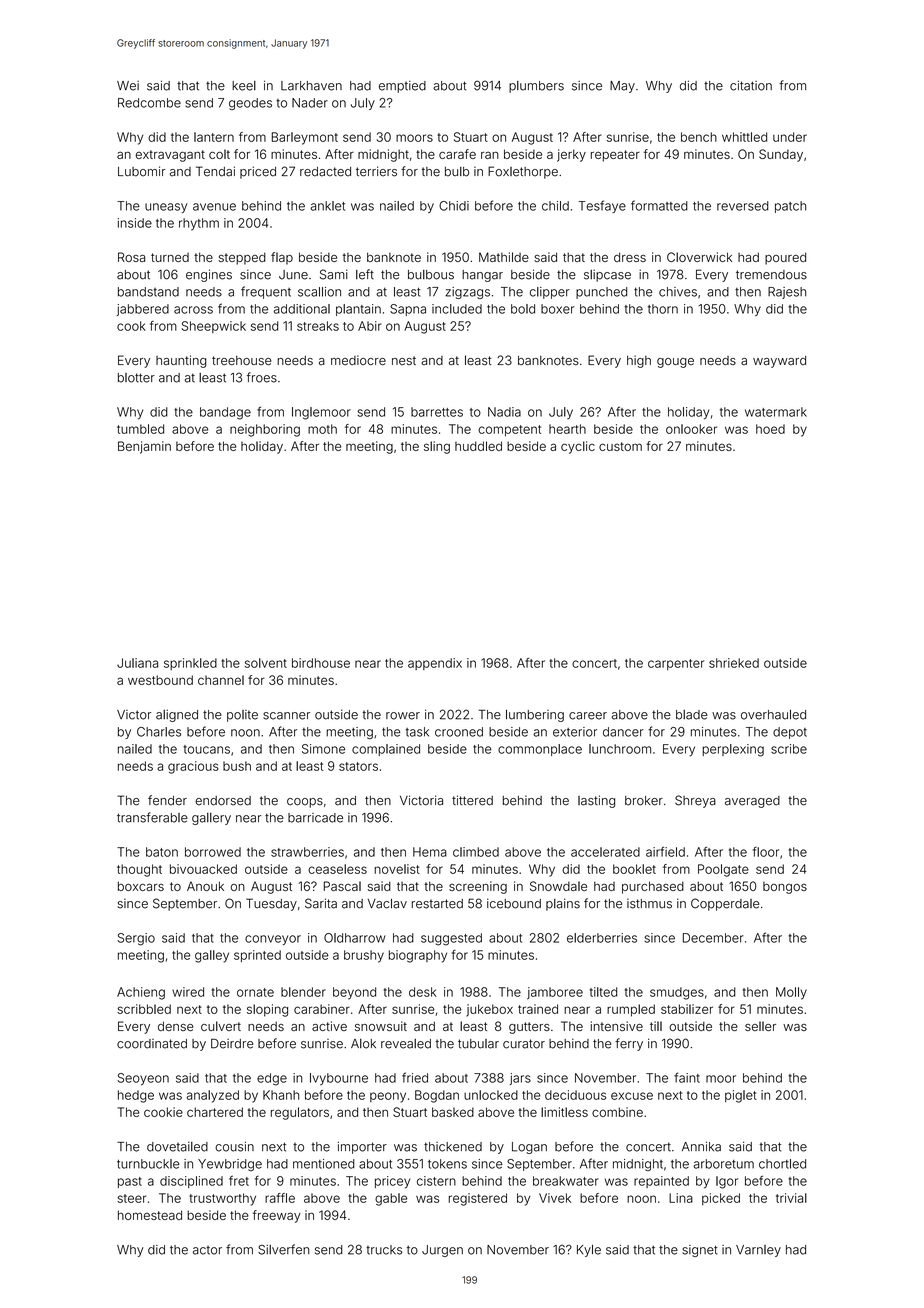 The width and height of the page is (924, 1308). What do you see at coordinates (758, 1251) in the page?
I see `Varnley` at bounding box center [758, 1251].
